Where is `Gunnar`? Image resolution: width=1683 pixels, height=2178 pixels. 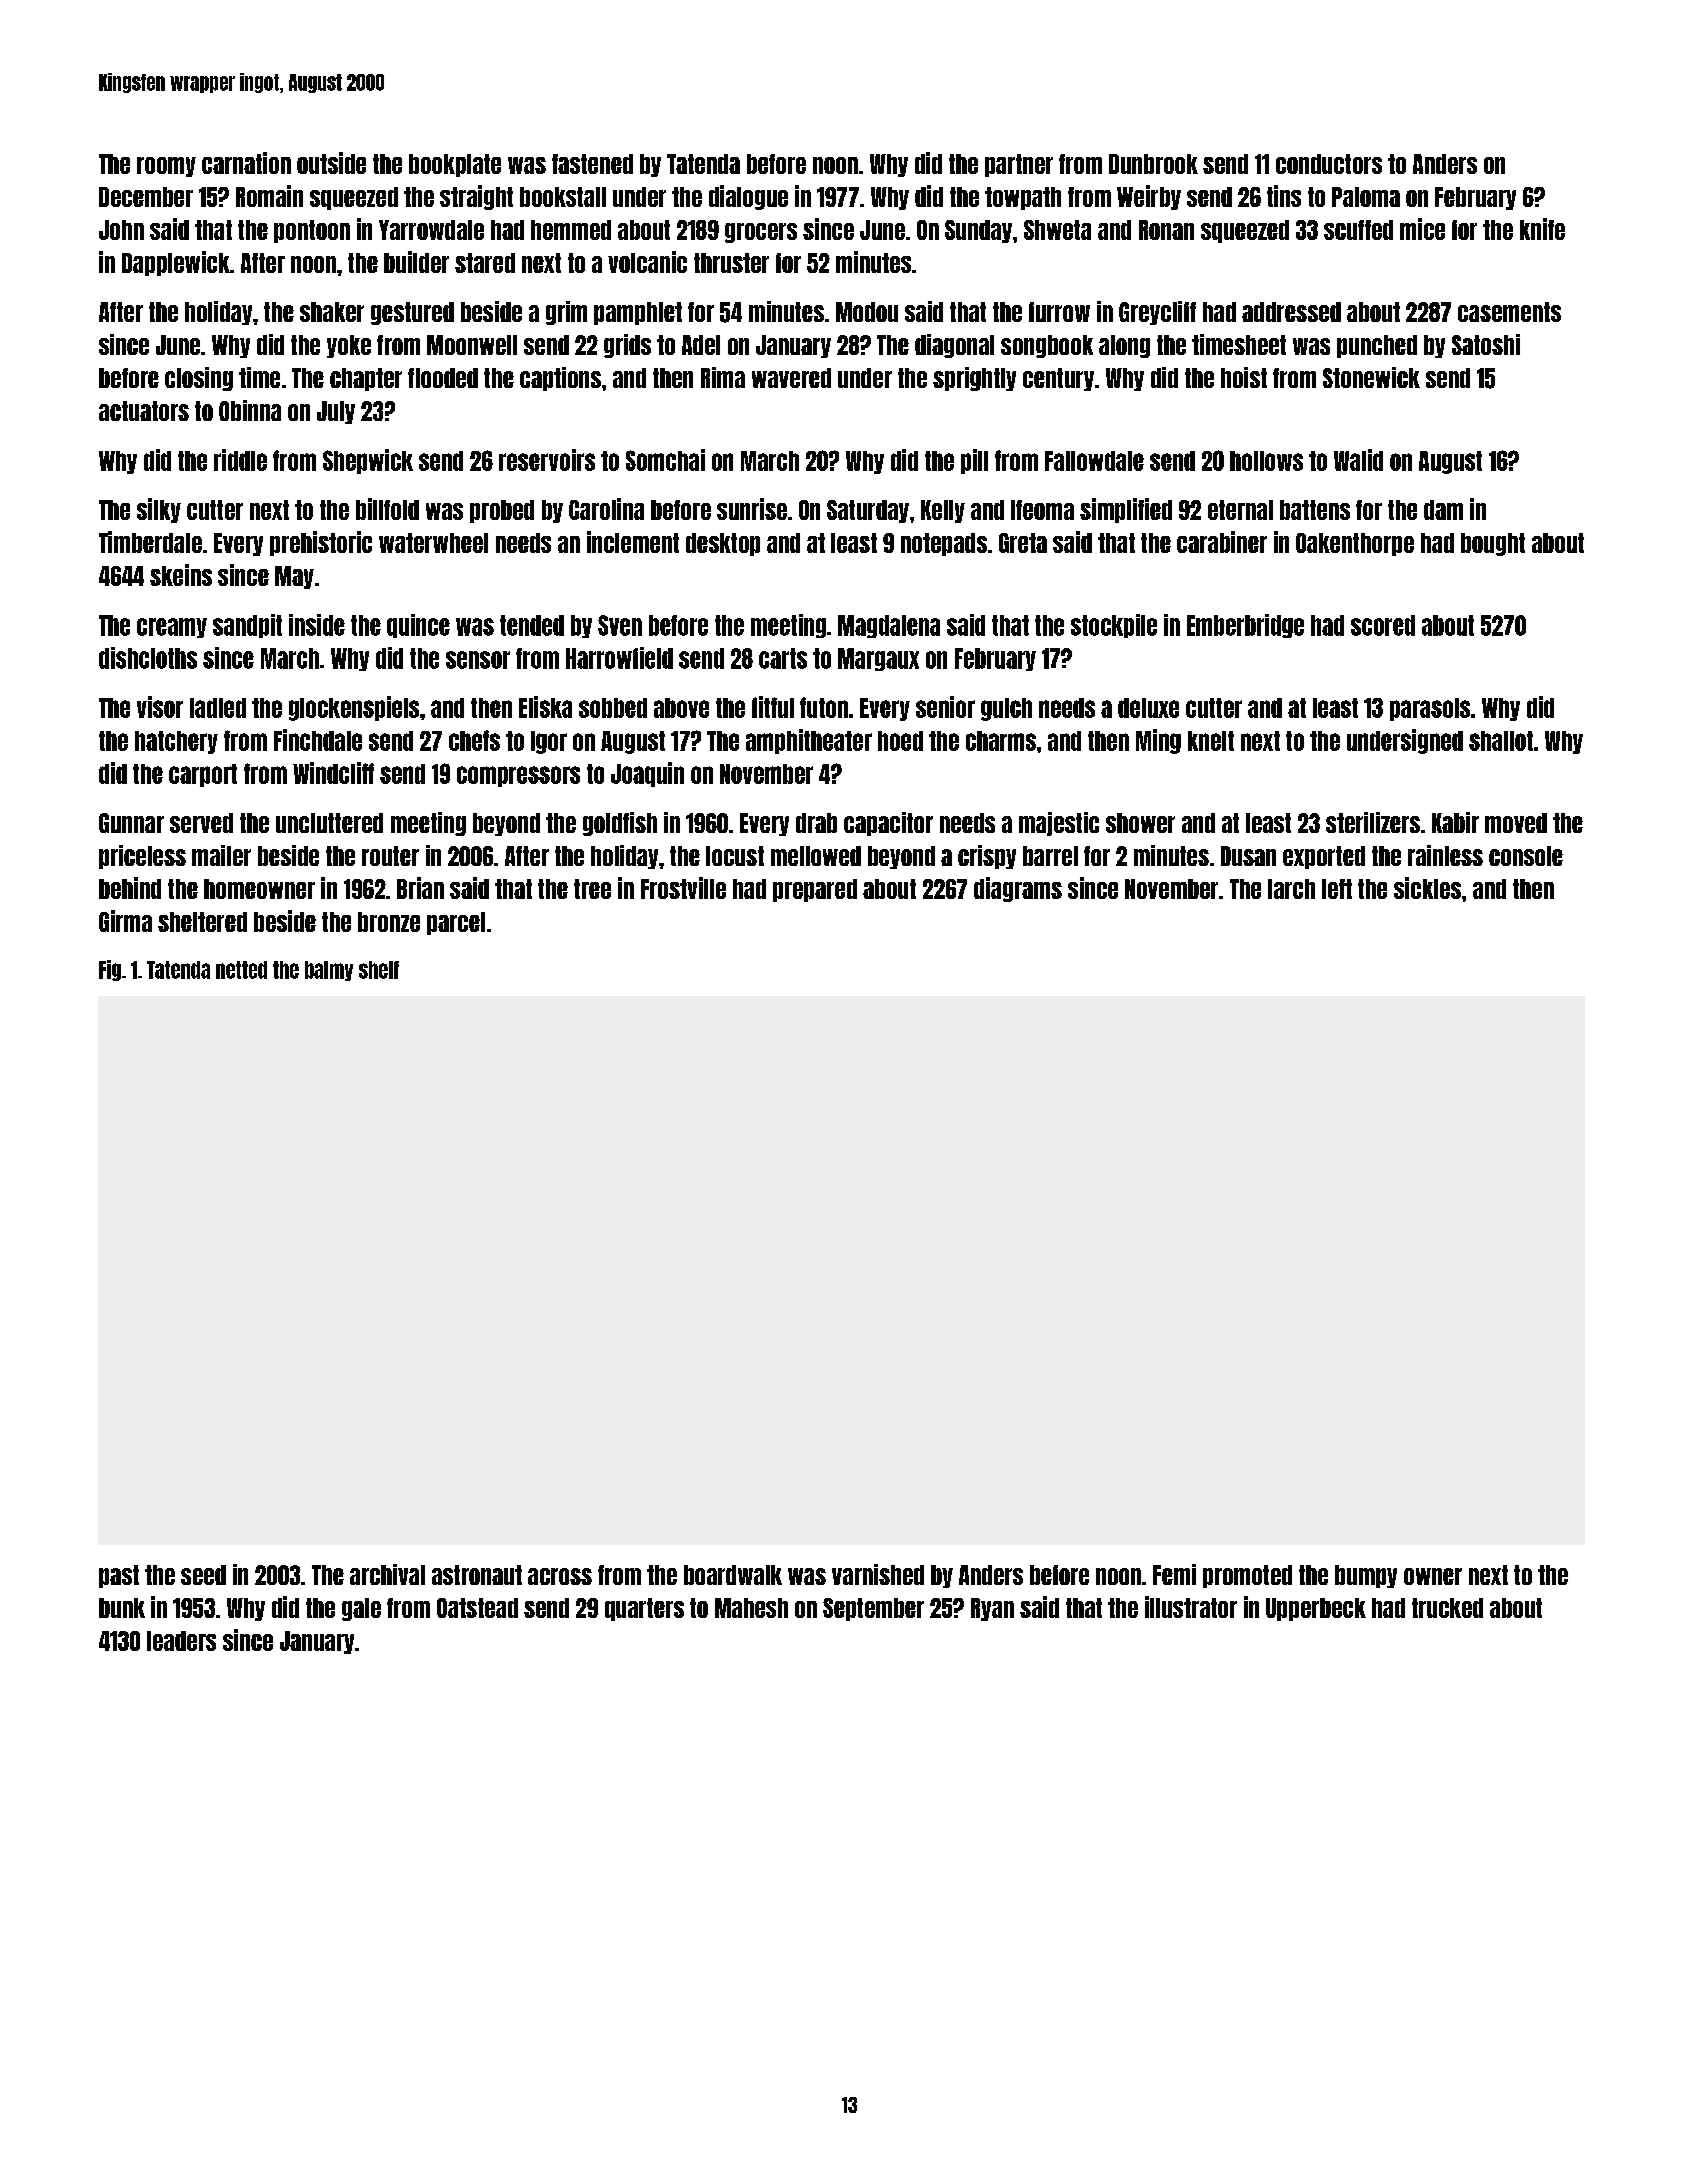
Gunnar is located at coordinates (131, 823).
